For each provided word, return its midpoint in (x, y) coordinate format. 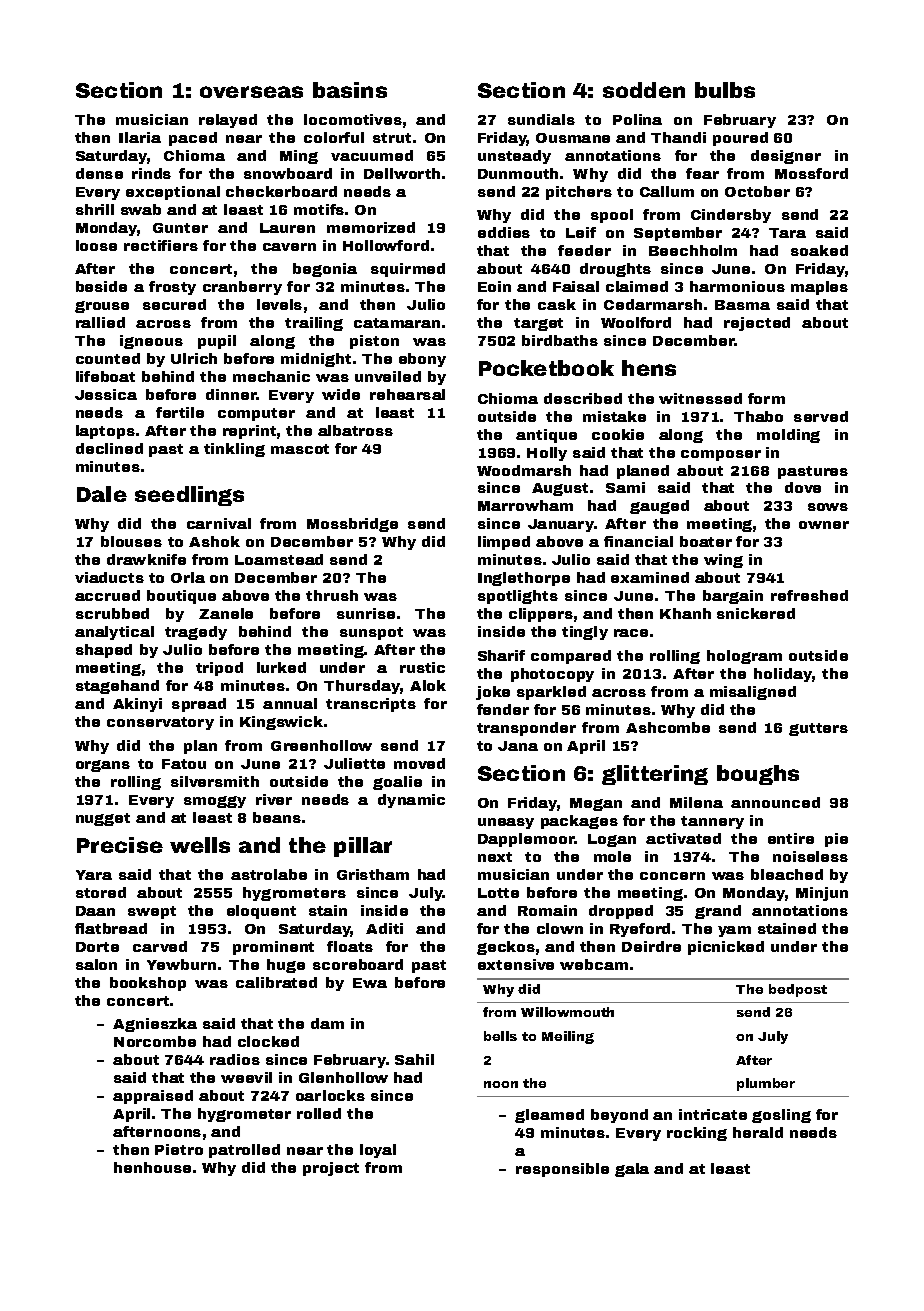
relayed (228, 121)
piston (374, 342)
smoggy (215, 802)
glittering (655, 775)
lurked (281, 667)
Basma (742, 305)
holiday (783, 675)
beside (101, 286)
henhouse (152, 1167)
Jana (518, 746)
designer (786, 157)
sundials (541, 119)
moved (419, 763)
